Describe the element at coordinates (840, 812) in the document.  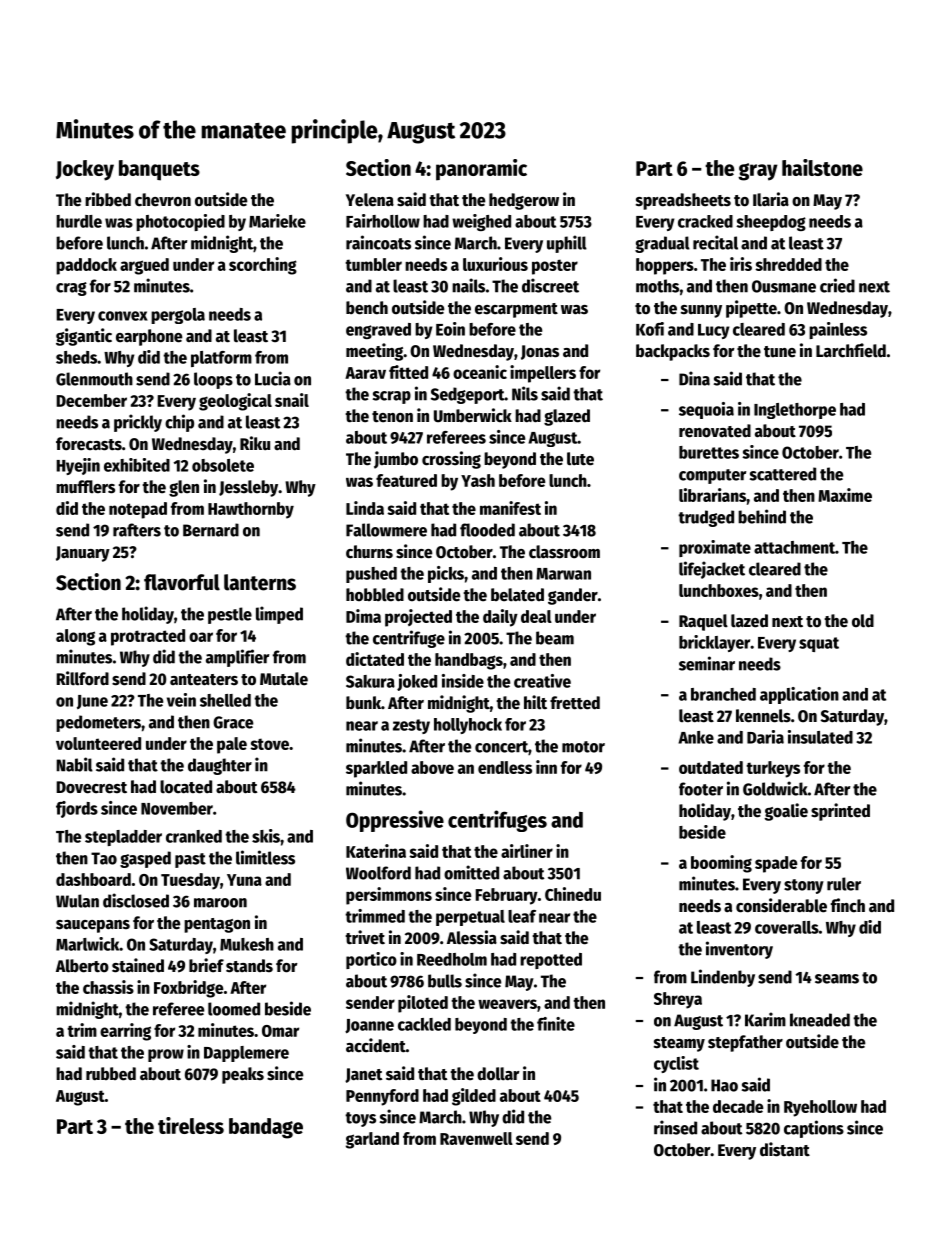
I see `sprinted` at that location.
